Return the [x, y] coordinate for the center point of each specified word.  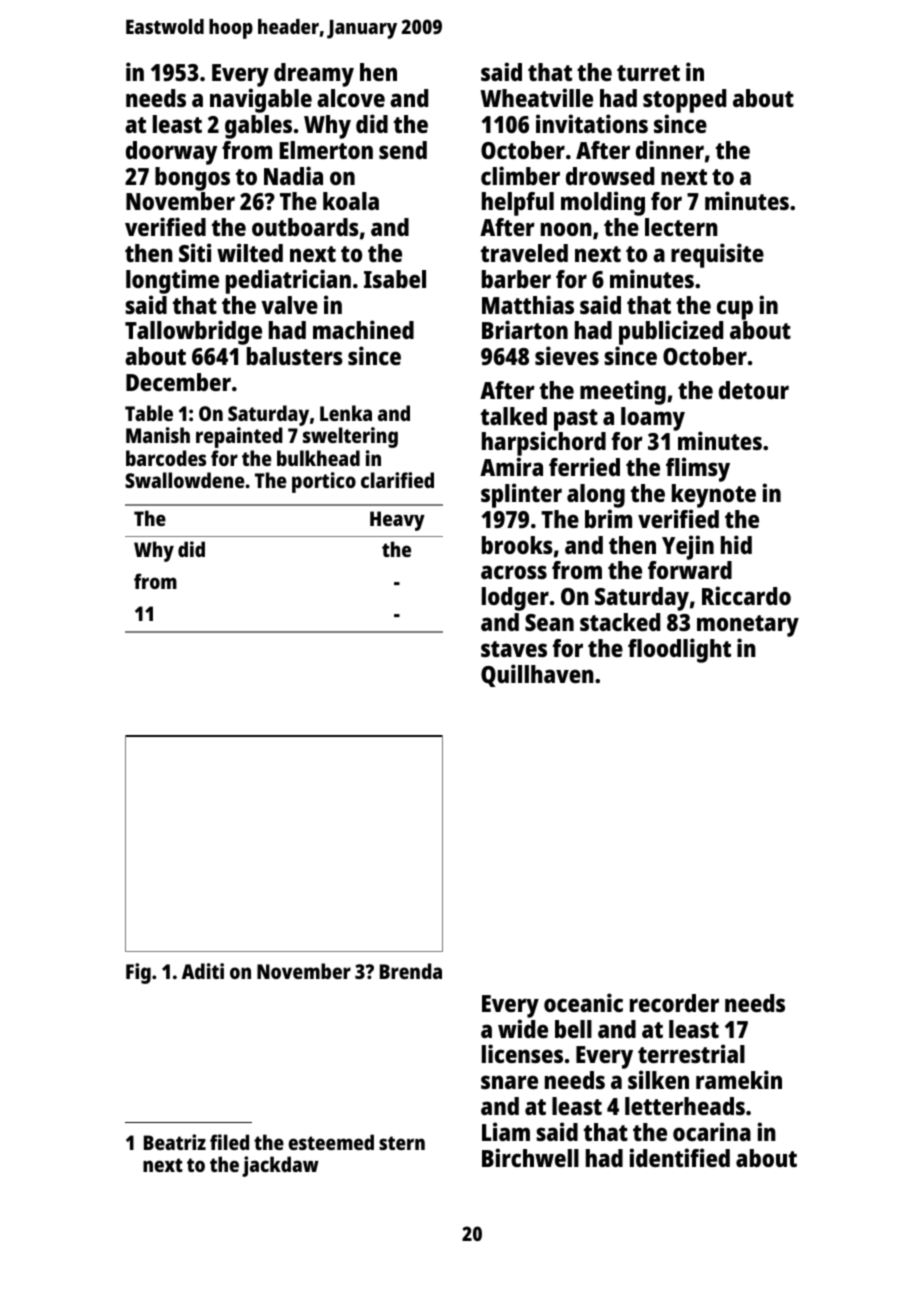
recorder [674, 1003]
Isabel [395, 279]
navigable [261, 100]
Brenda [411, 971]
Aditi [203, 971]
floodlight [679, 650]
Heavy [397, 521]
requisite [717, 255]
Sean [549, 622]
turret [648, 73]
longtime [172, 281]
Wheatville [536, 97]
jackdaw [280, 1166]
